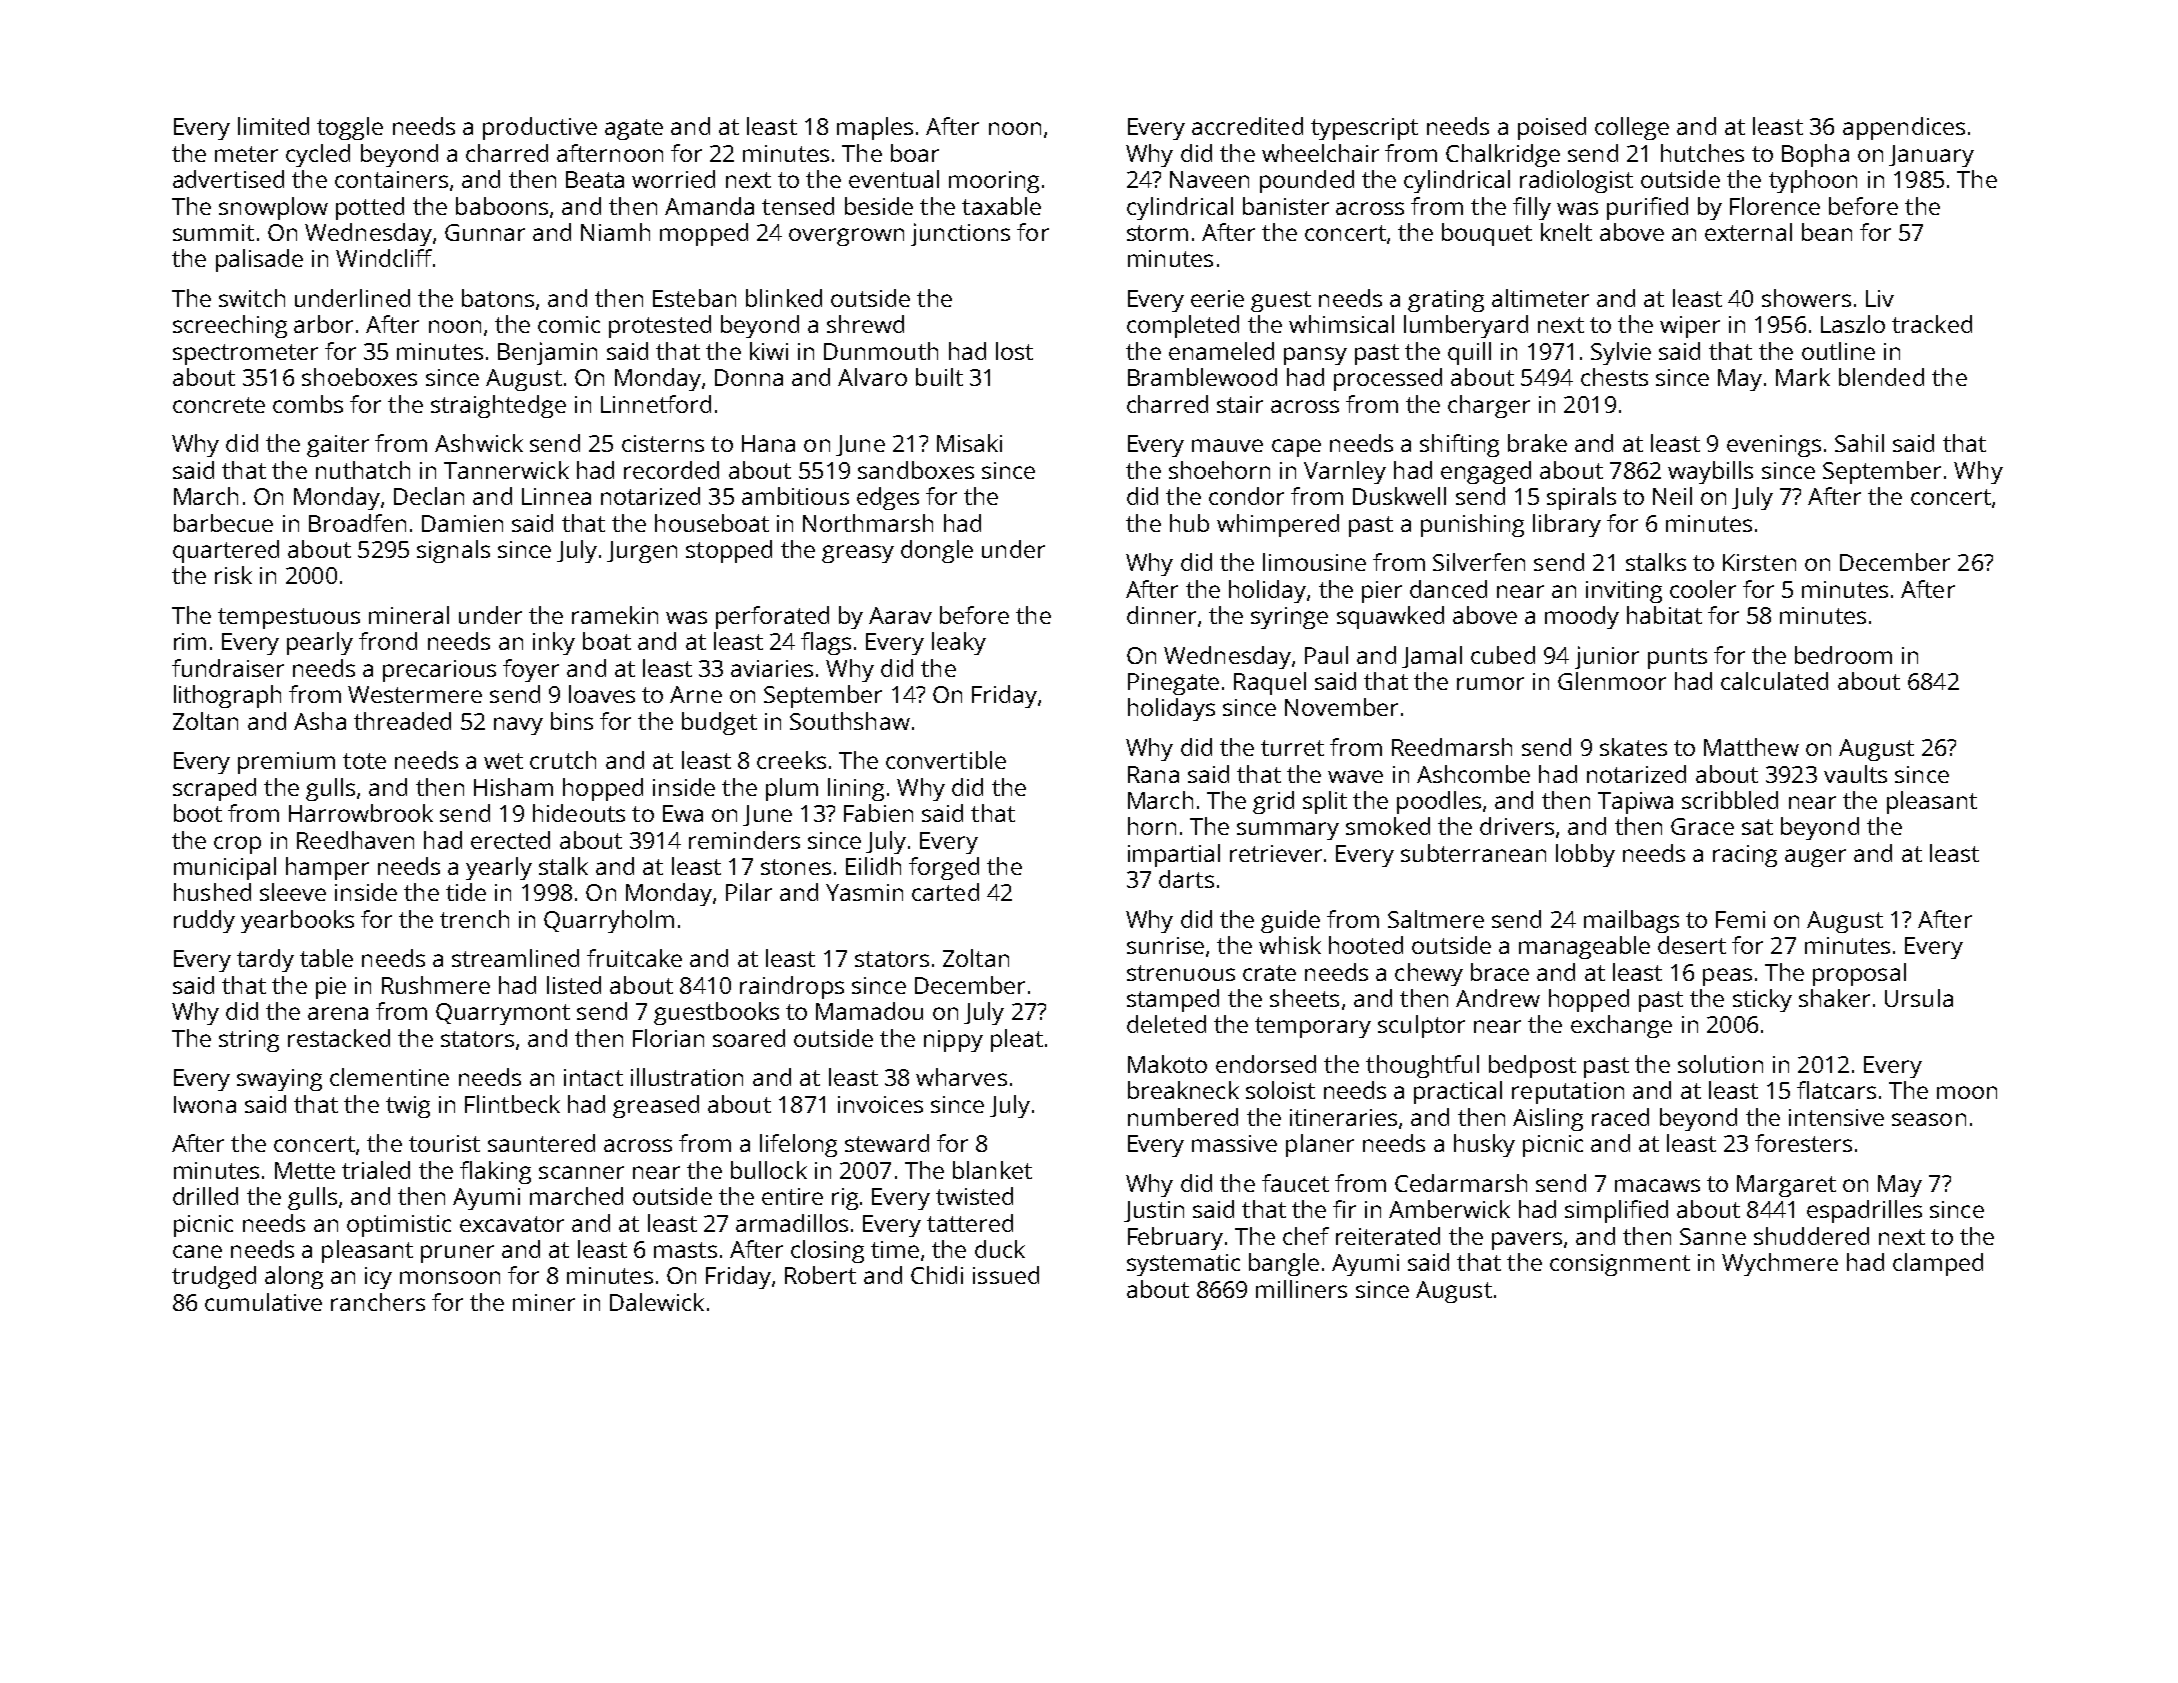 The height and width of the image is (1683, 2178). What do you see at coordinates (869, 1011) in the image?
I see `Mamadou` at bounding box center [869, 1011].
